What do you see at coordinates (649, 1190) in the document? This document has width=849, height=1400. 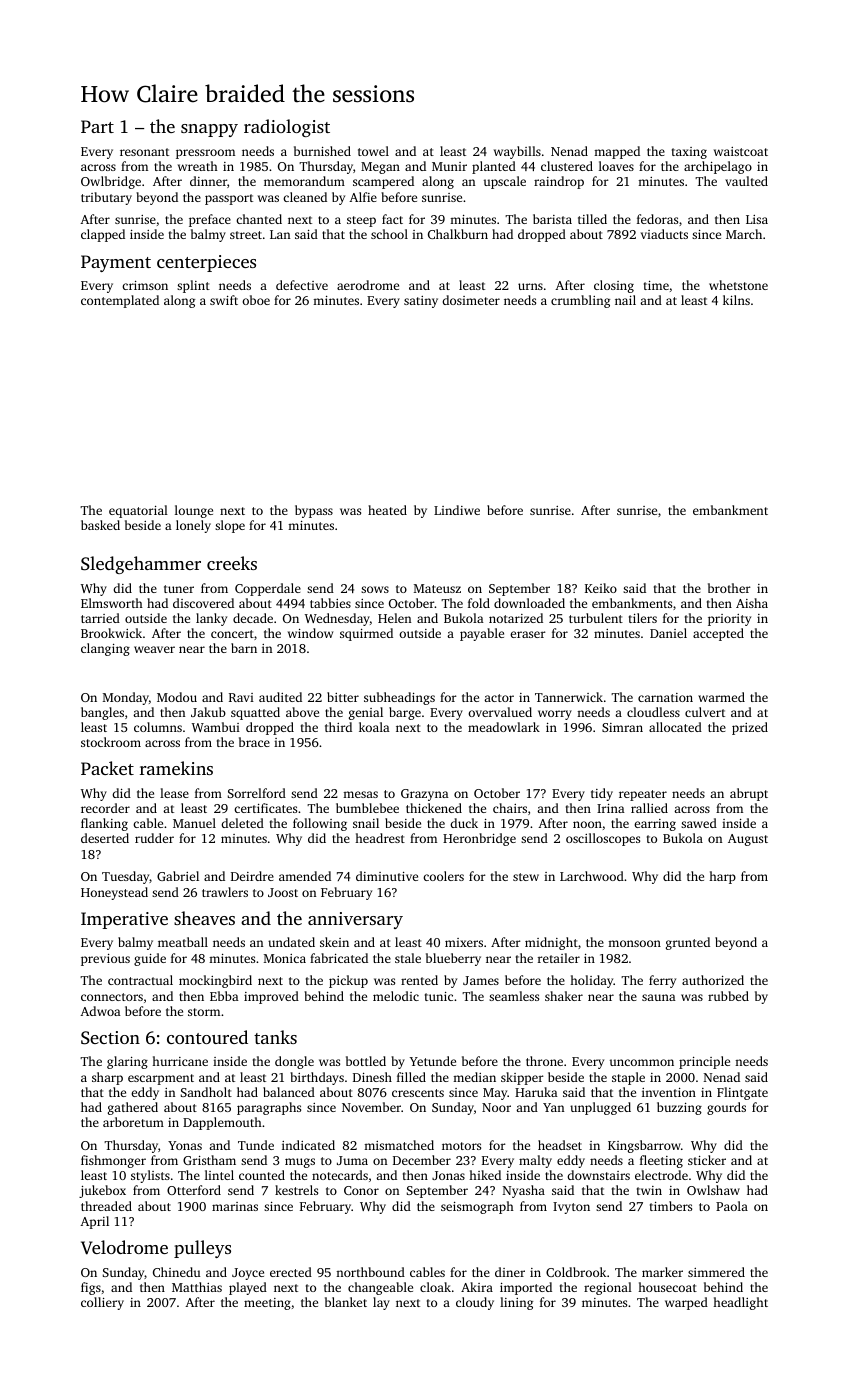 I see `twin` at bounding box center [649, 1190].
